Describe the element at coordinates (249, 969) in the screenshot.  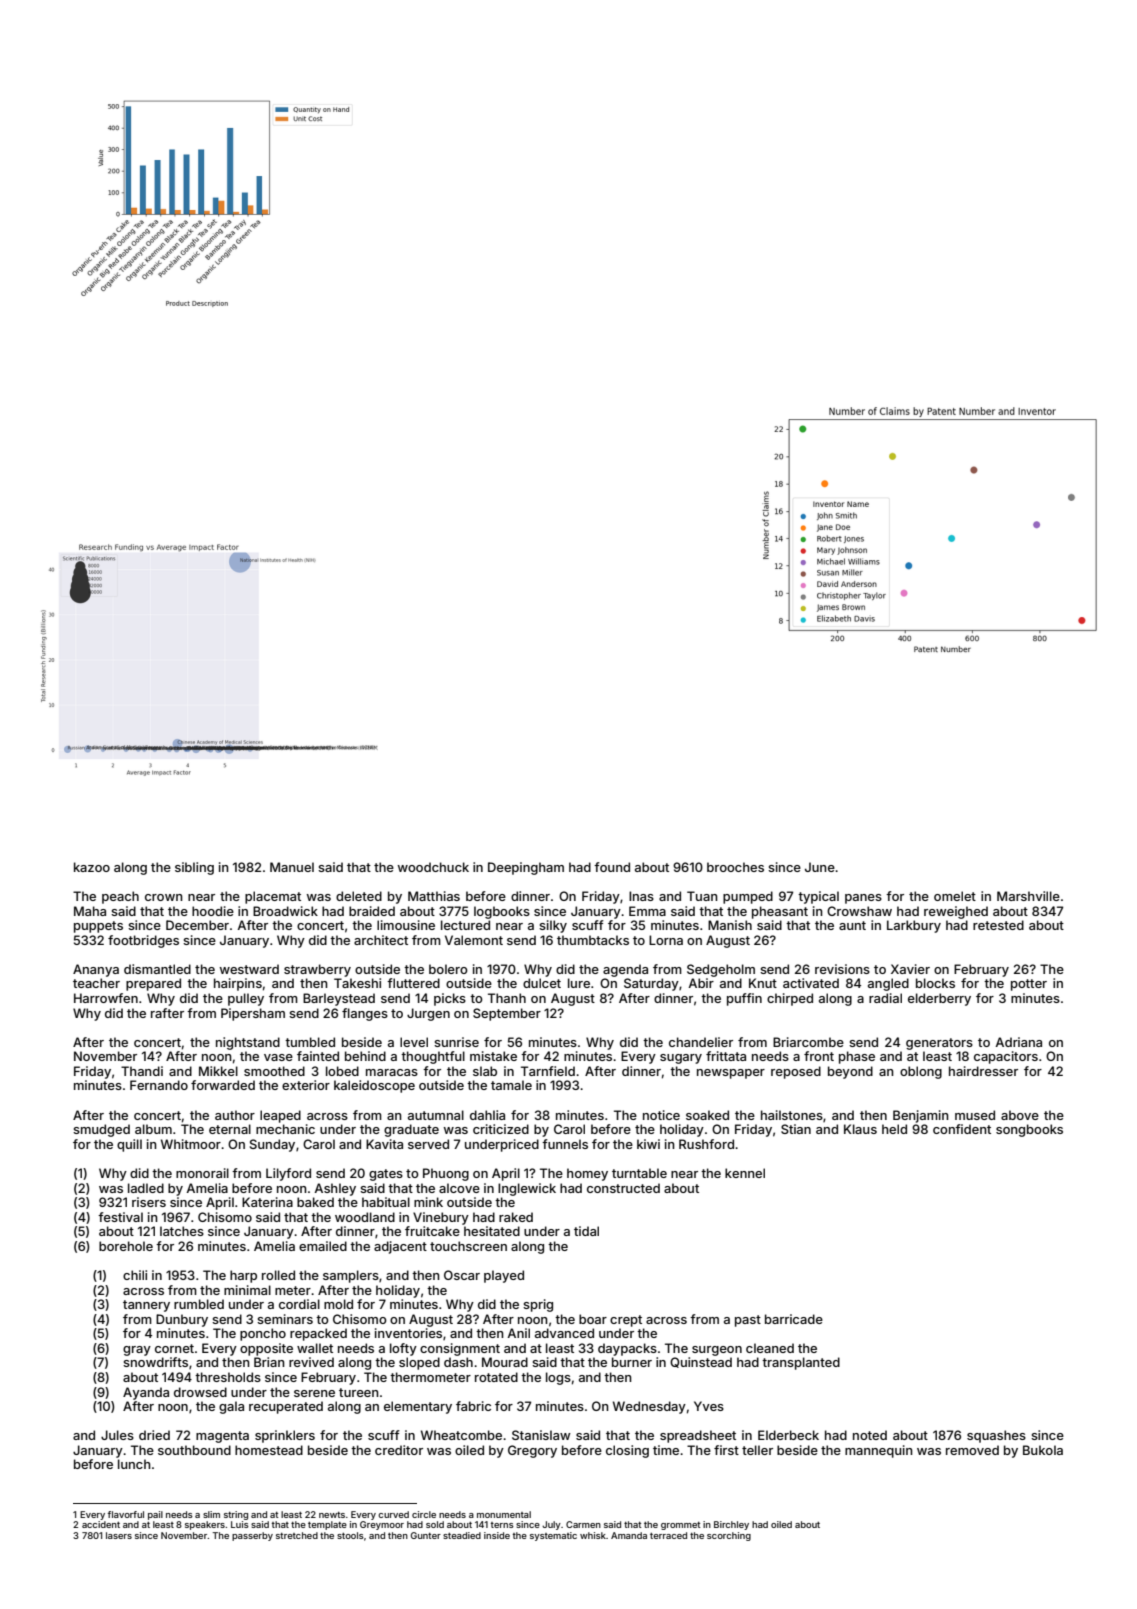
I see `westward` at that location.
